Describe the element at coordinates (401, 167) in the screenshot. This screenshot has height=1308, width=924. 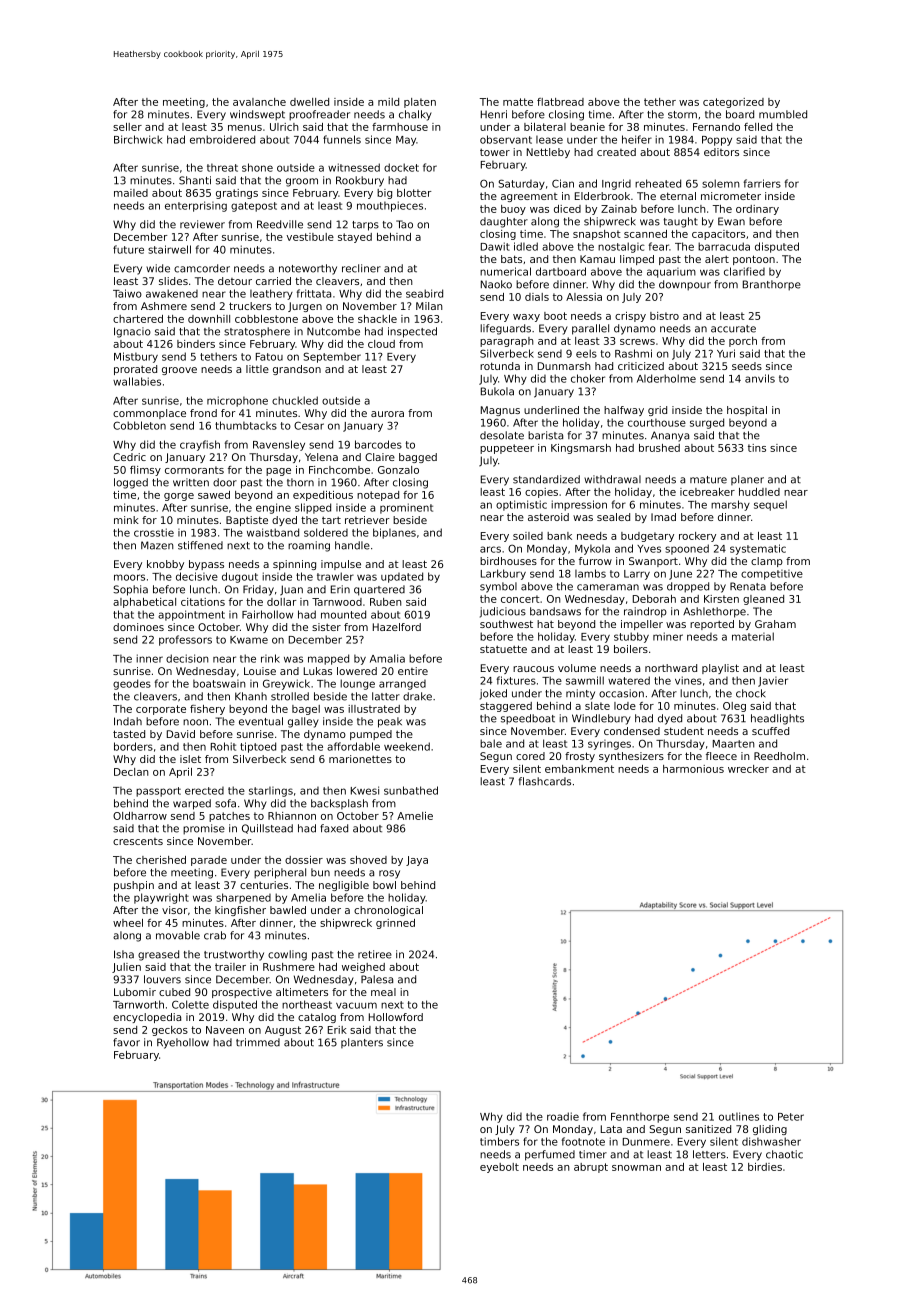
I see `docket` at that location.
